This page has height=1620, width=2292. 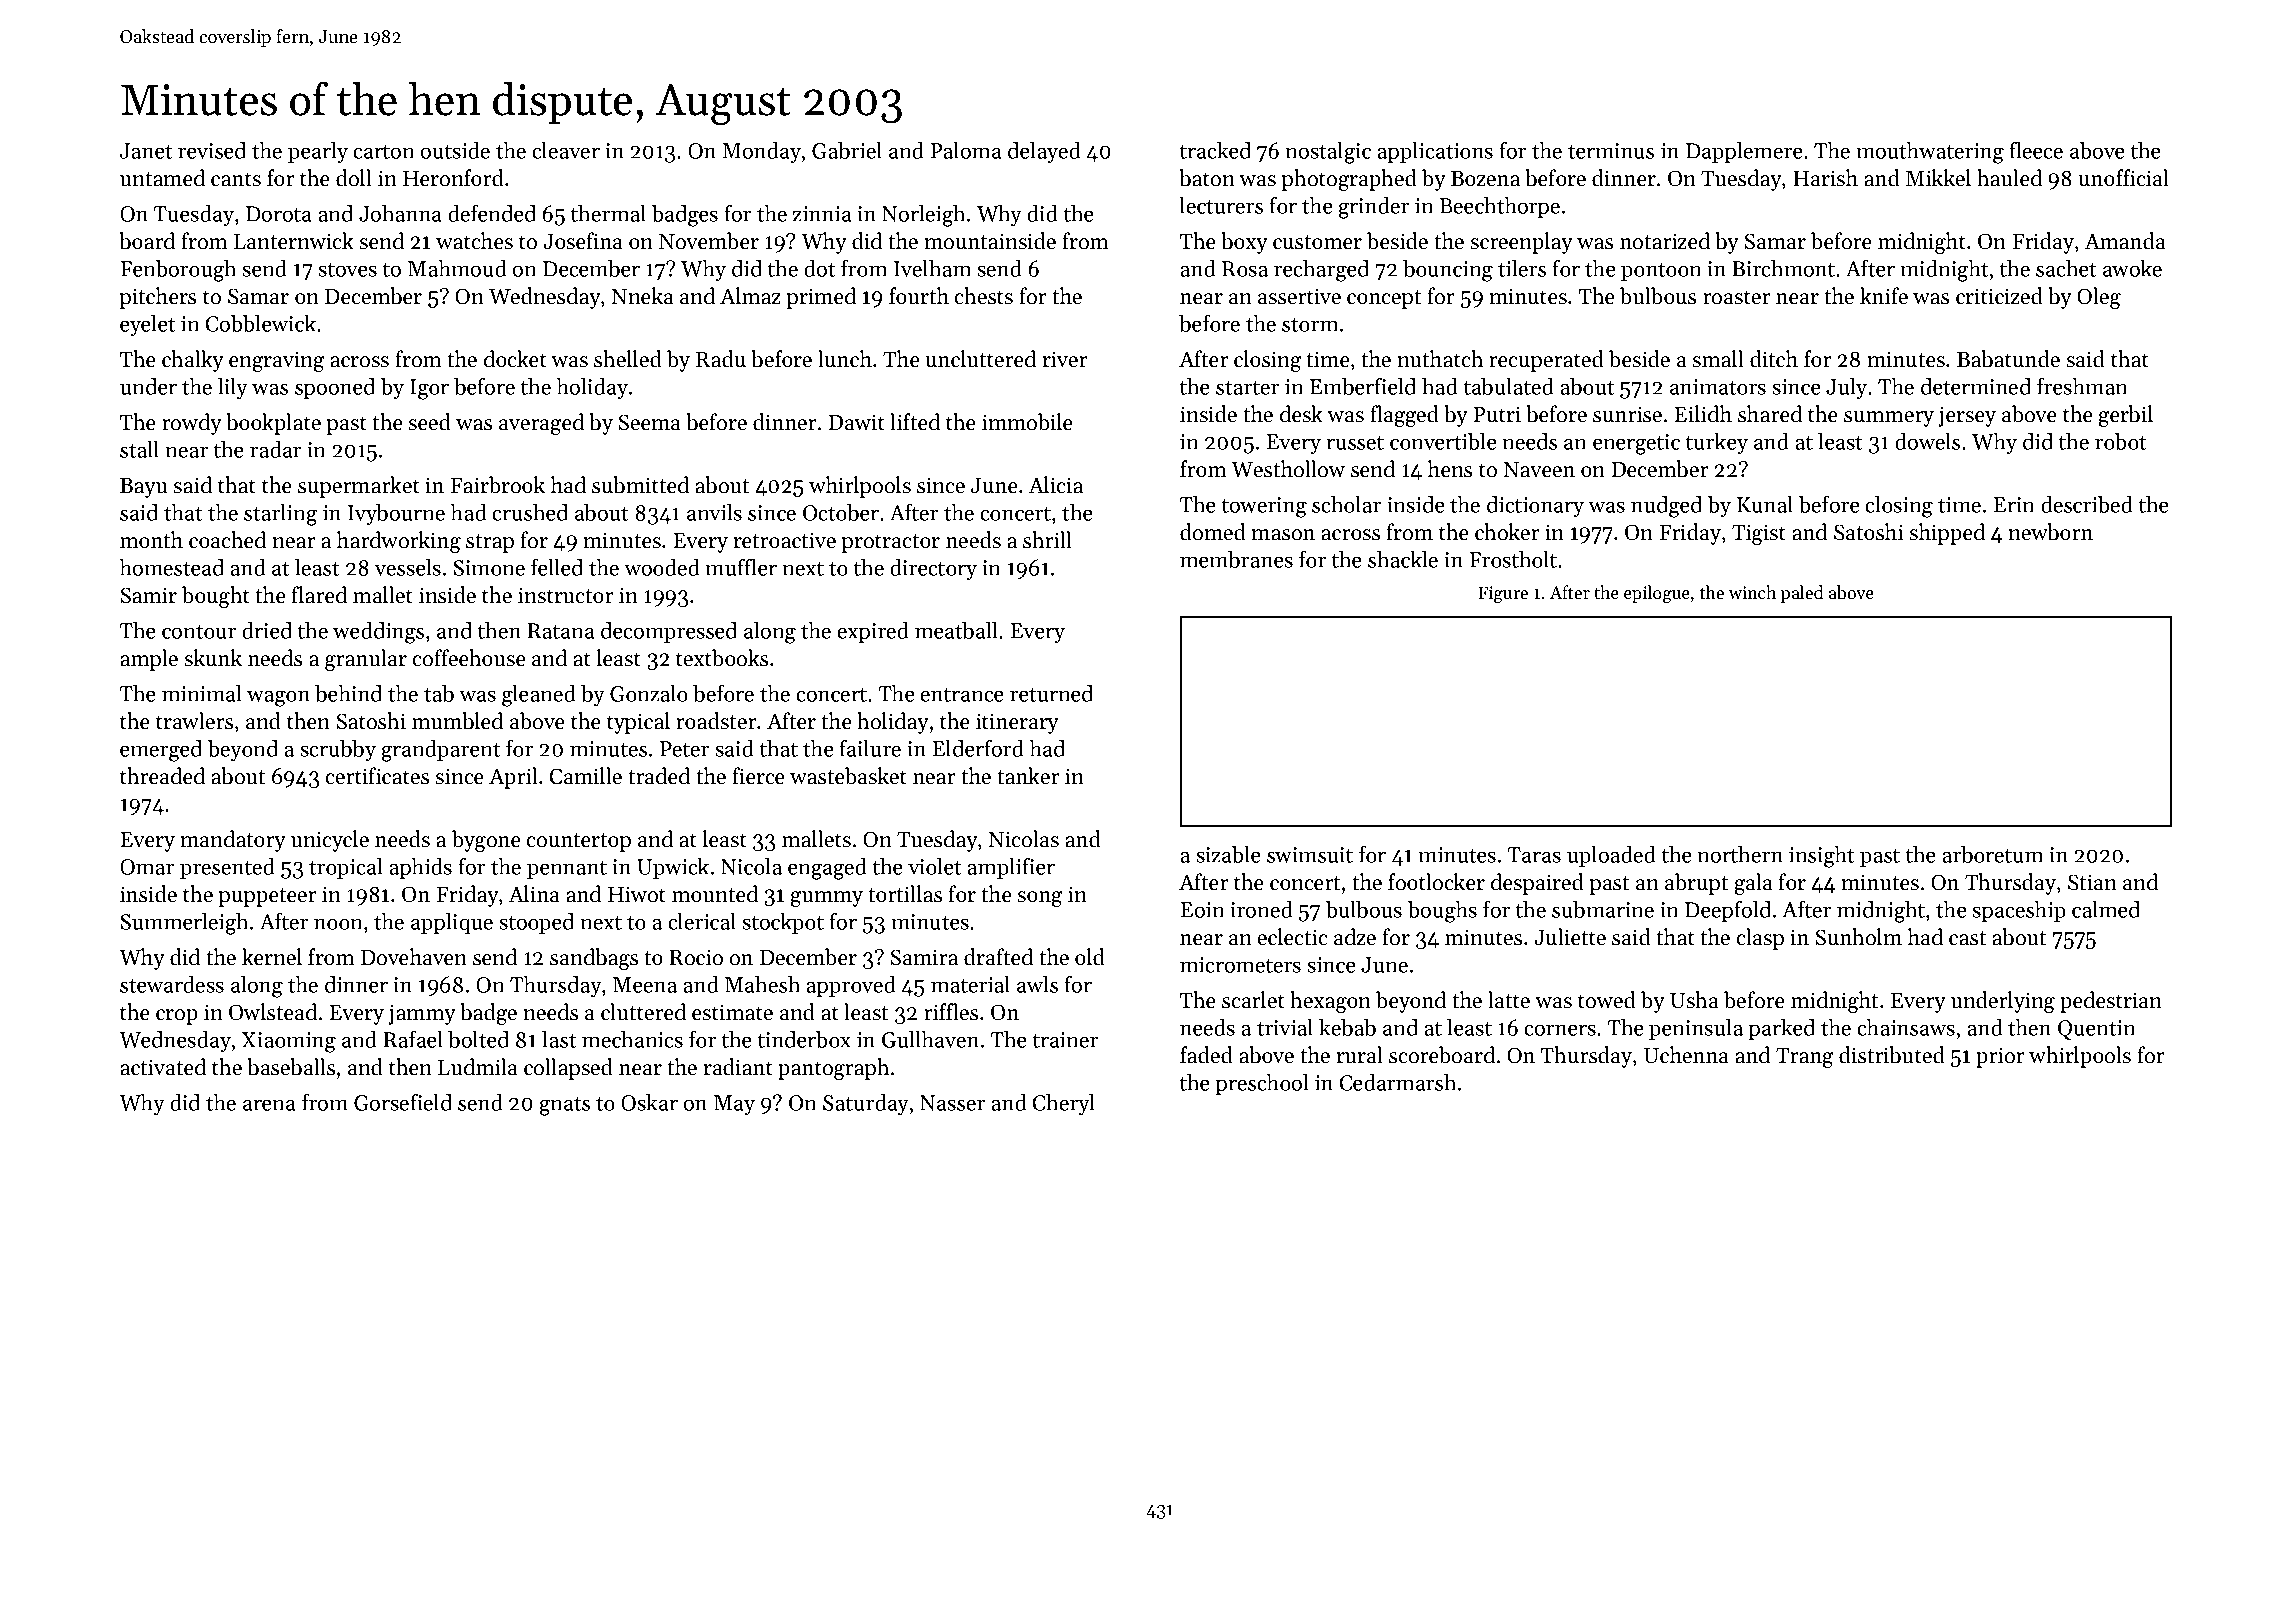 What do you see at coordinates (1694, 1000) in the page?
I see `Usha` at bounding box center [1694, 1000].
